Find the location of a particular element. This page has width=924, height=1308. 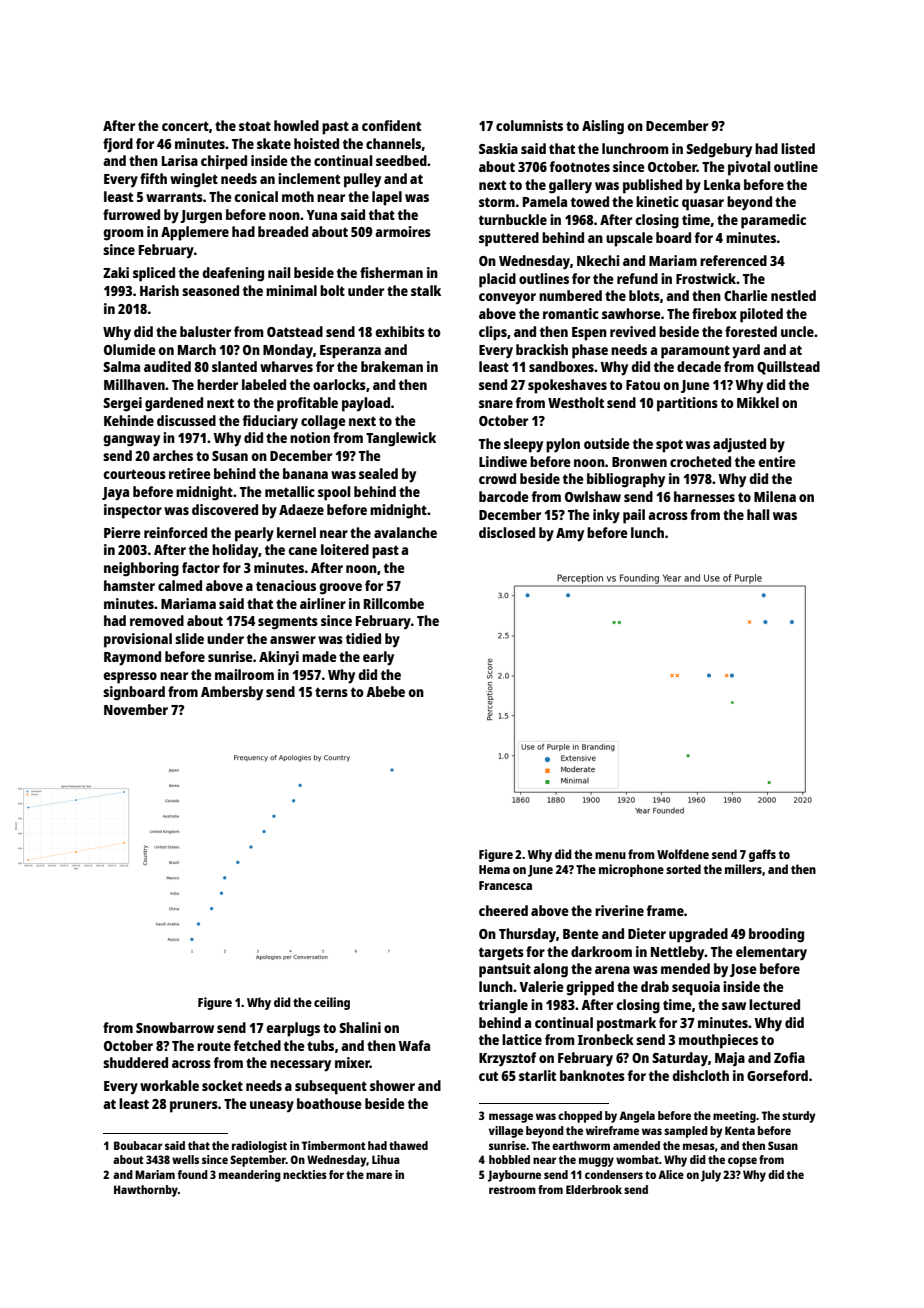

Rillcombe is located at coordinates (394, 603).
